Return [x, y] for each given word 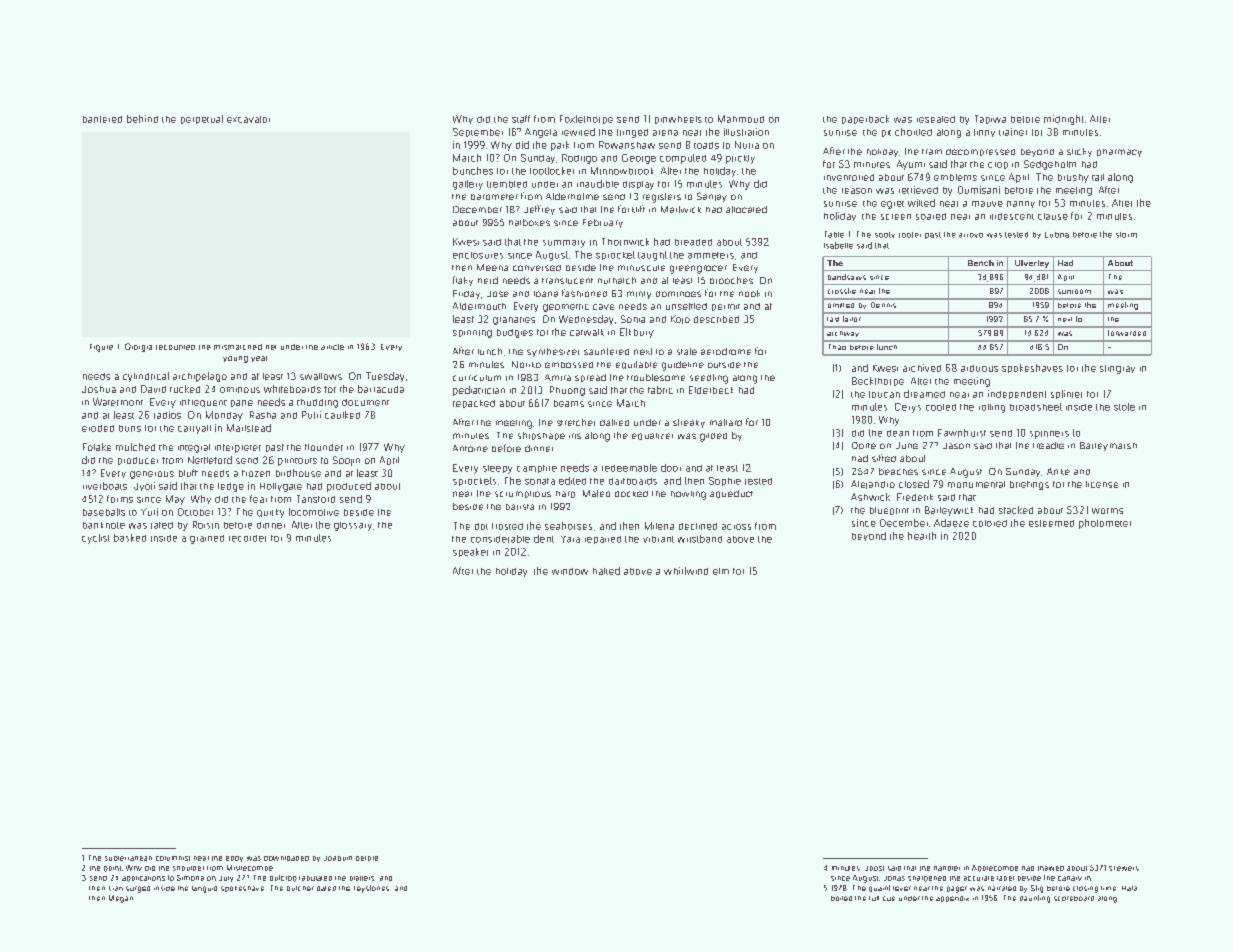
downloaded [286, 858]
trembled [507, 184]
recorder [247, 538]
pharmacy [1119, 153]
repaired [603, 540]
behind [142, 119]
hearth [922, 536]
